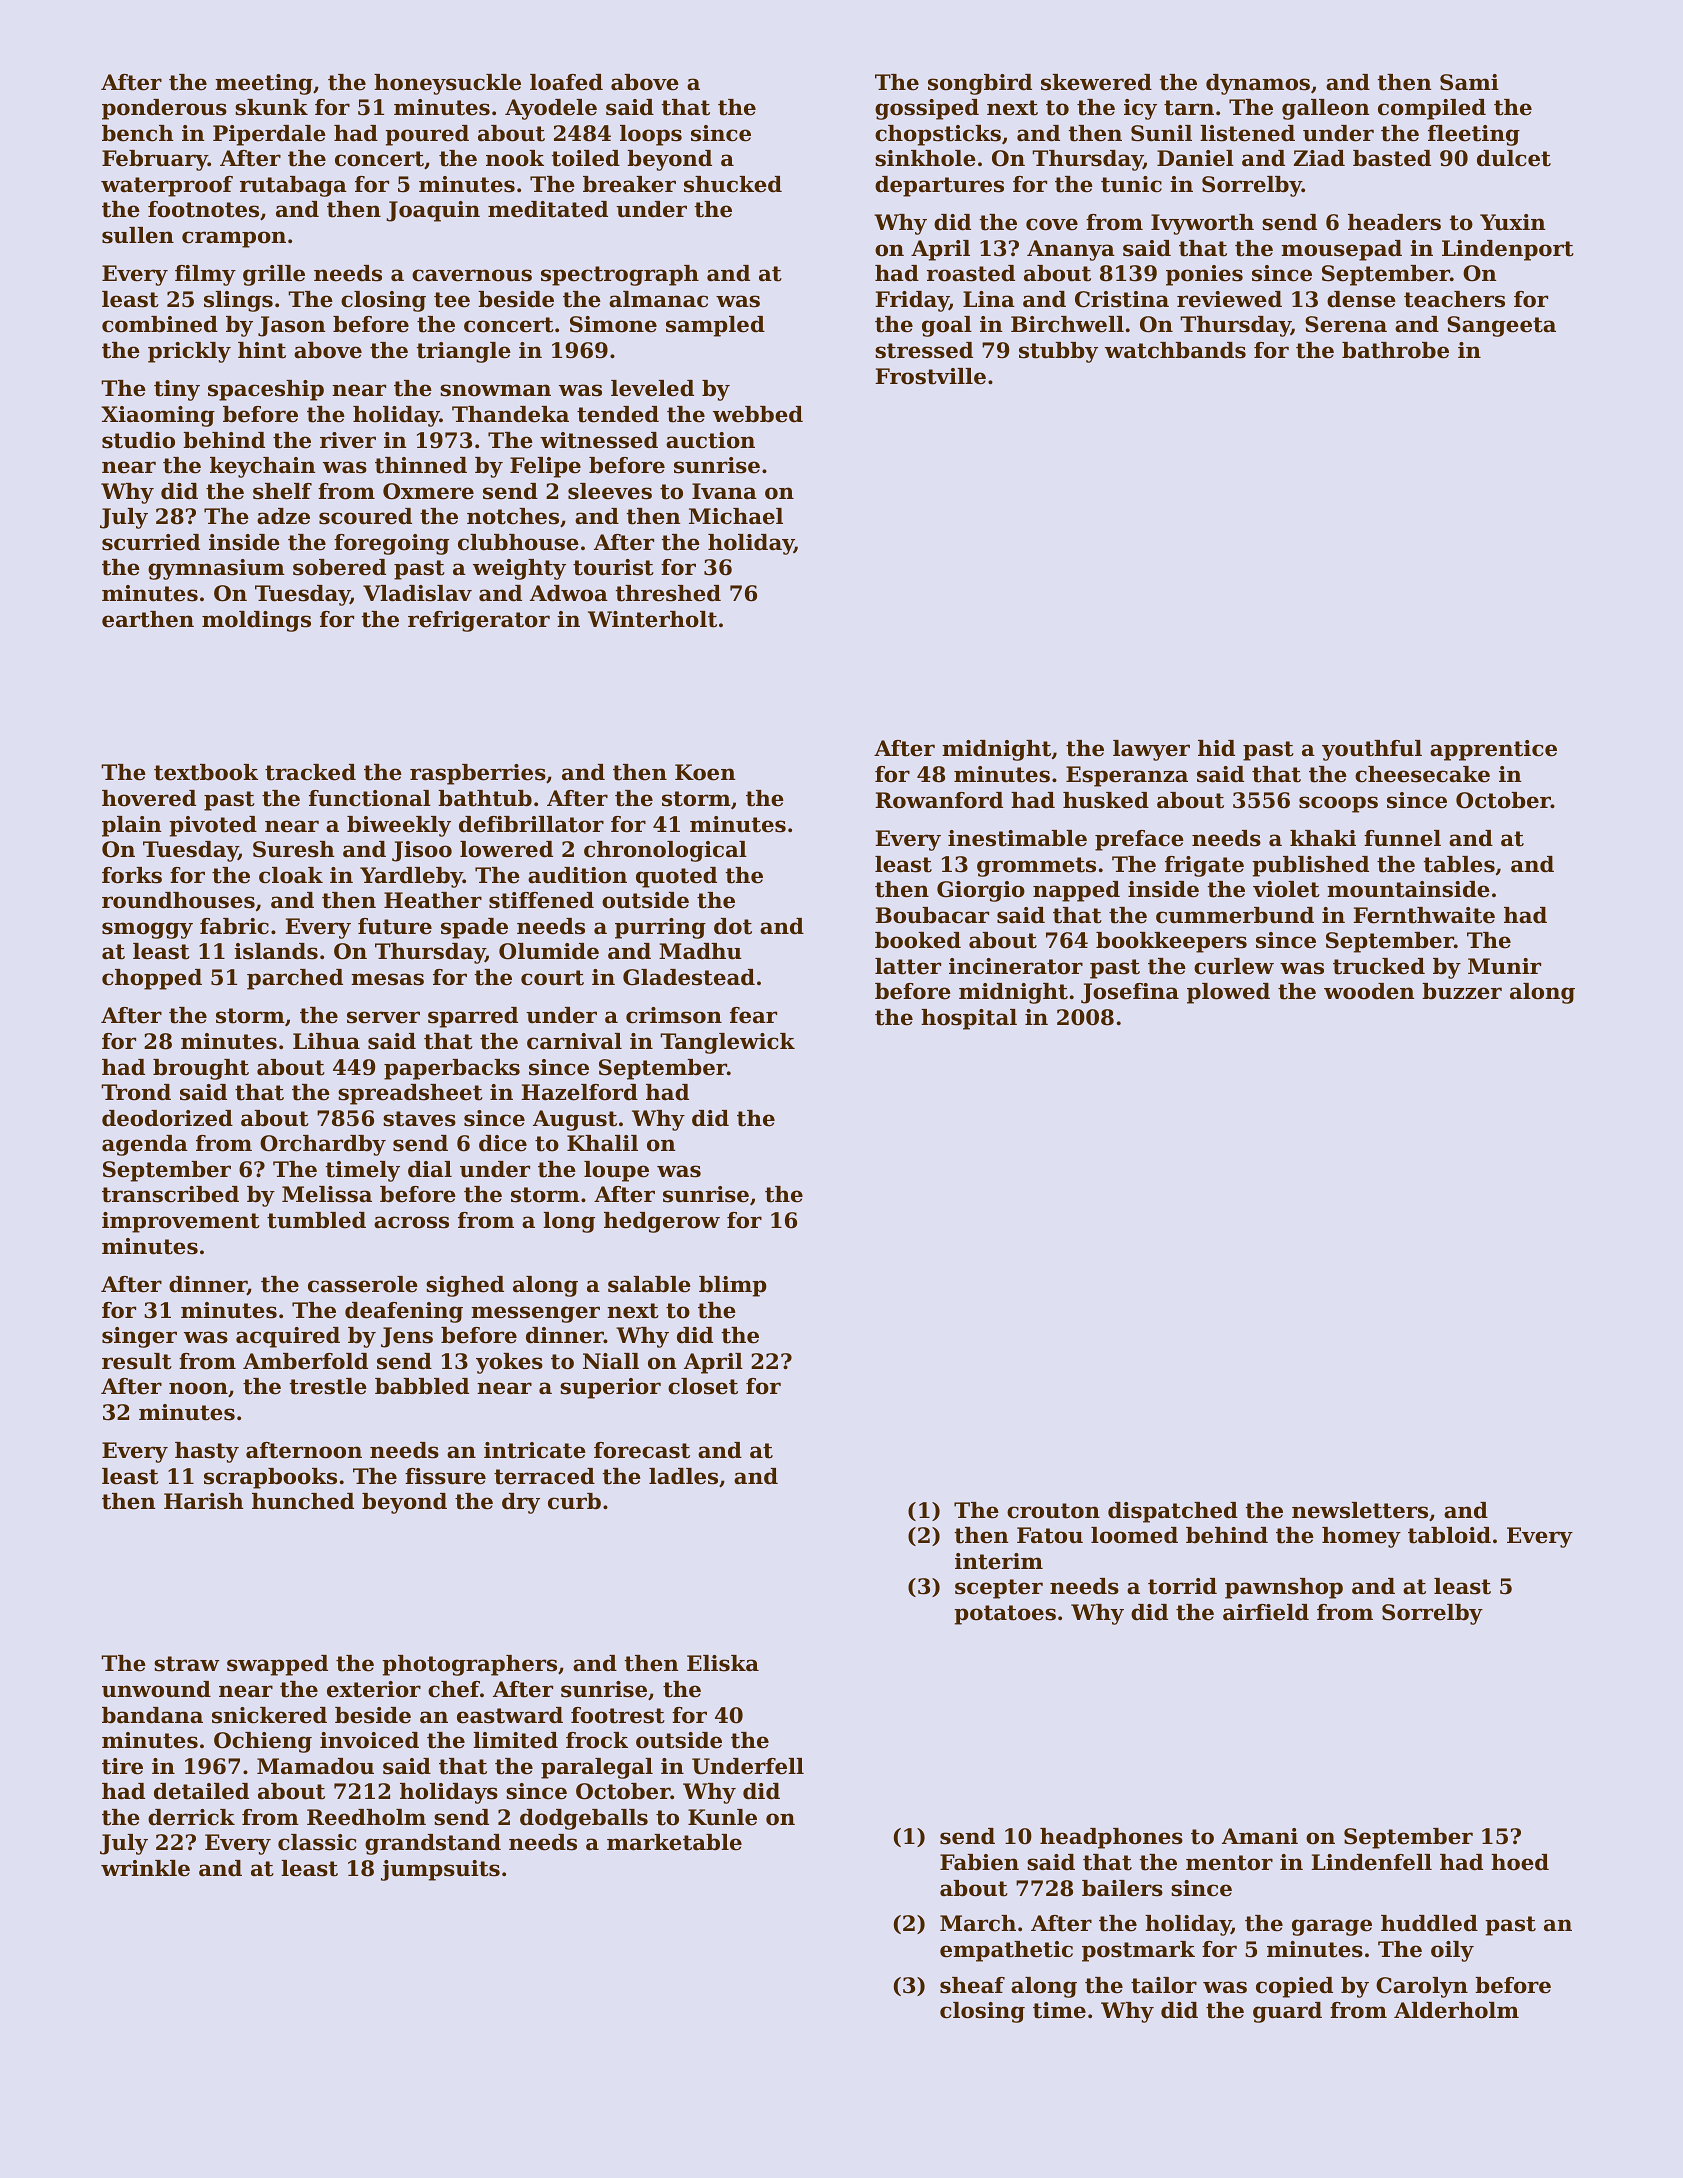 The width and height of the page is (1683, 2178). Describe the element at coordinates (1260, 1836) in the page. I see `Amani` at that location.
